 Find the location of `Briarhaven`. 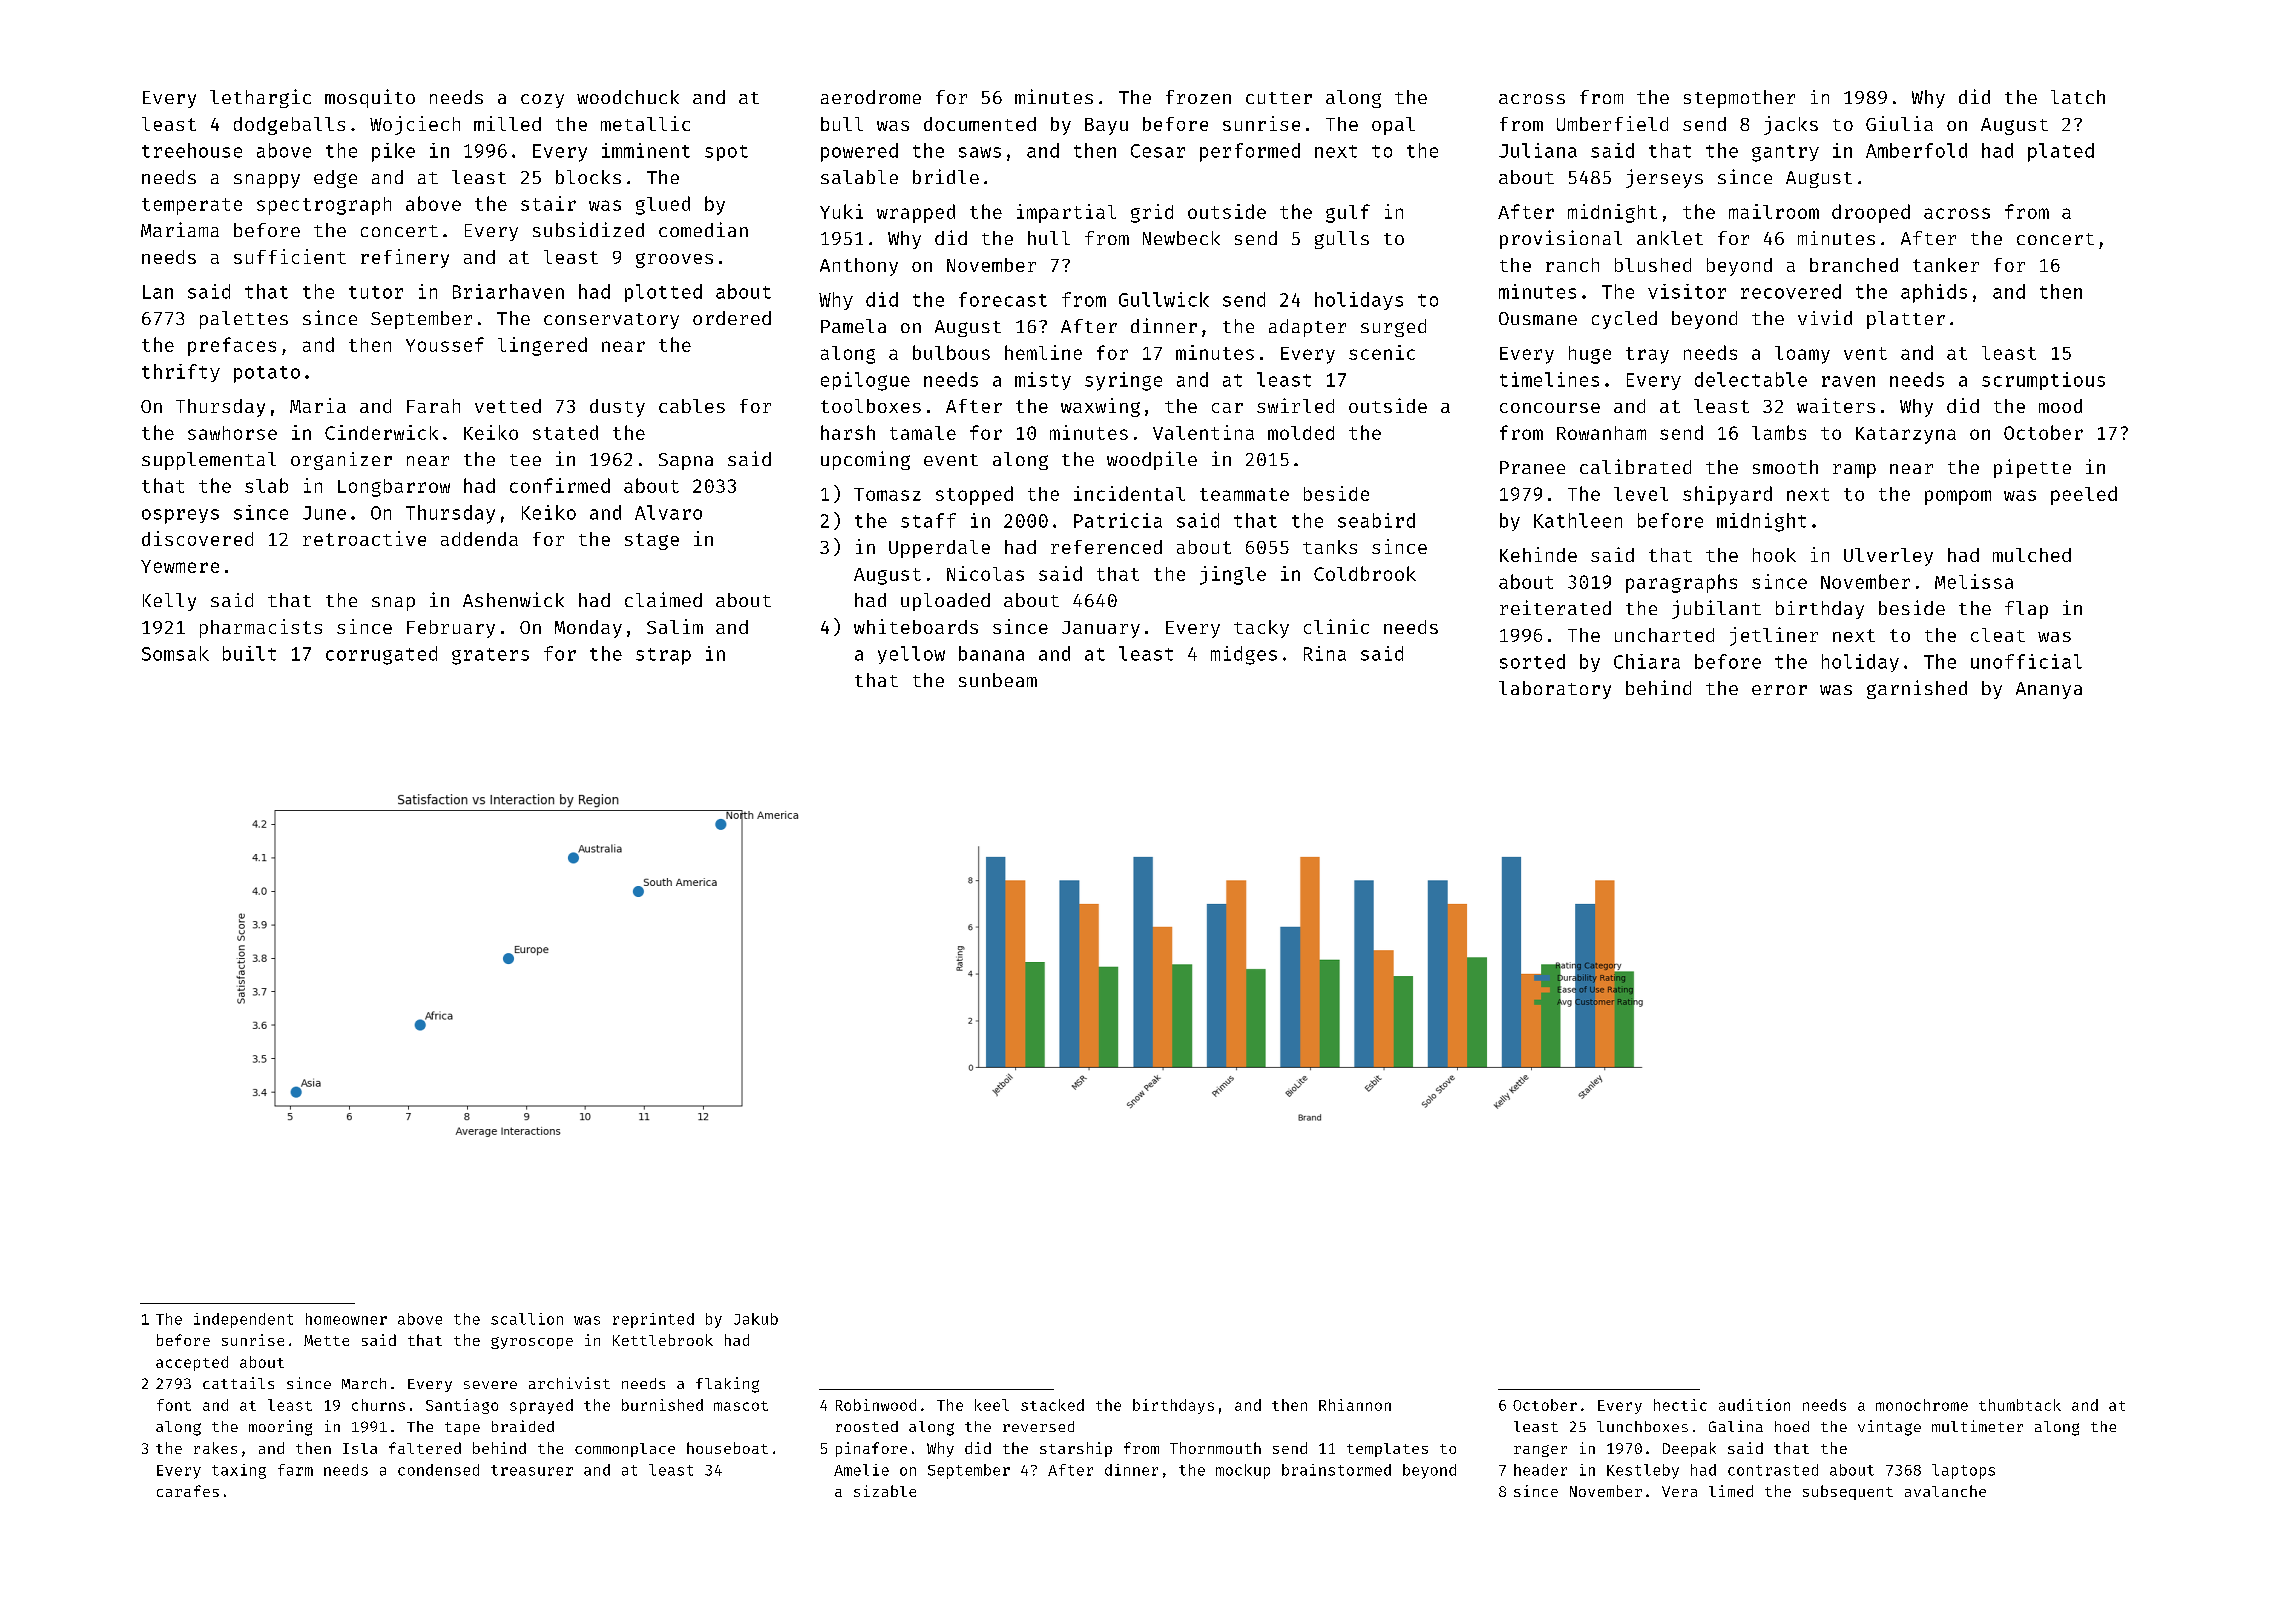

Briarhaven is located at coordinates (508, 291).
